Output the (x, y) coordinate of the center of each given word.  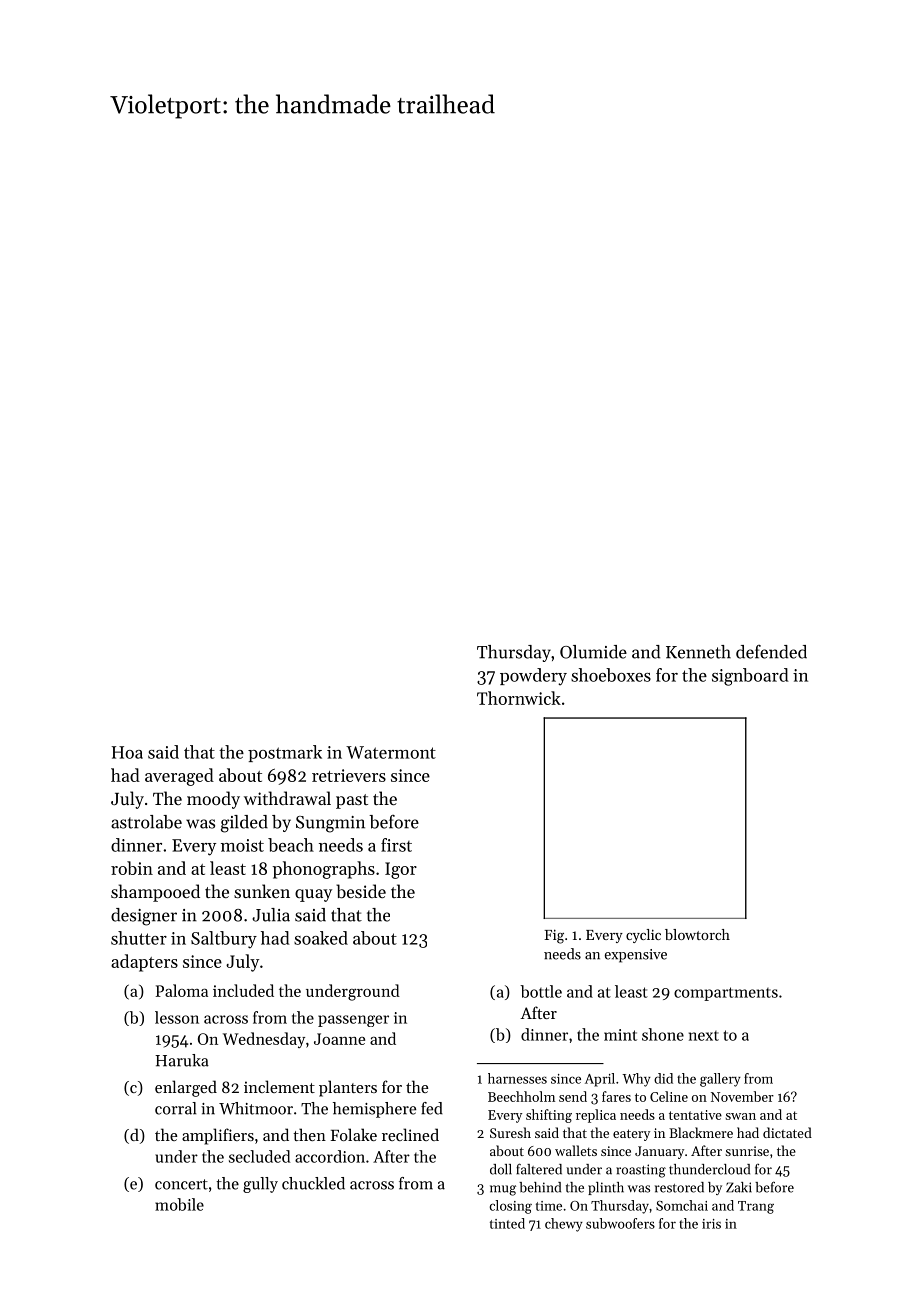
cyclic (643, 936)
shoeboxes (611, 675)
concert (181, 1184)
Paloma (182, 990)
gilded (244, 824)
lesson (177, 1017)
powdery (533, 677)
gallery (720, 1080)
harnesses (517, 1078)
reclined (410, 1134)
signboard (750, 677)
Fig (554, 936)
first (396, 845)
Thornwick (519, 698)
